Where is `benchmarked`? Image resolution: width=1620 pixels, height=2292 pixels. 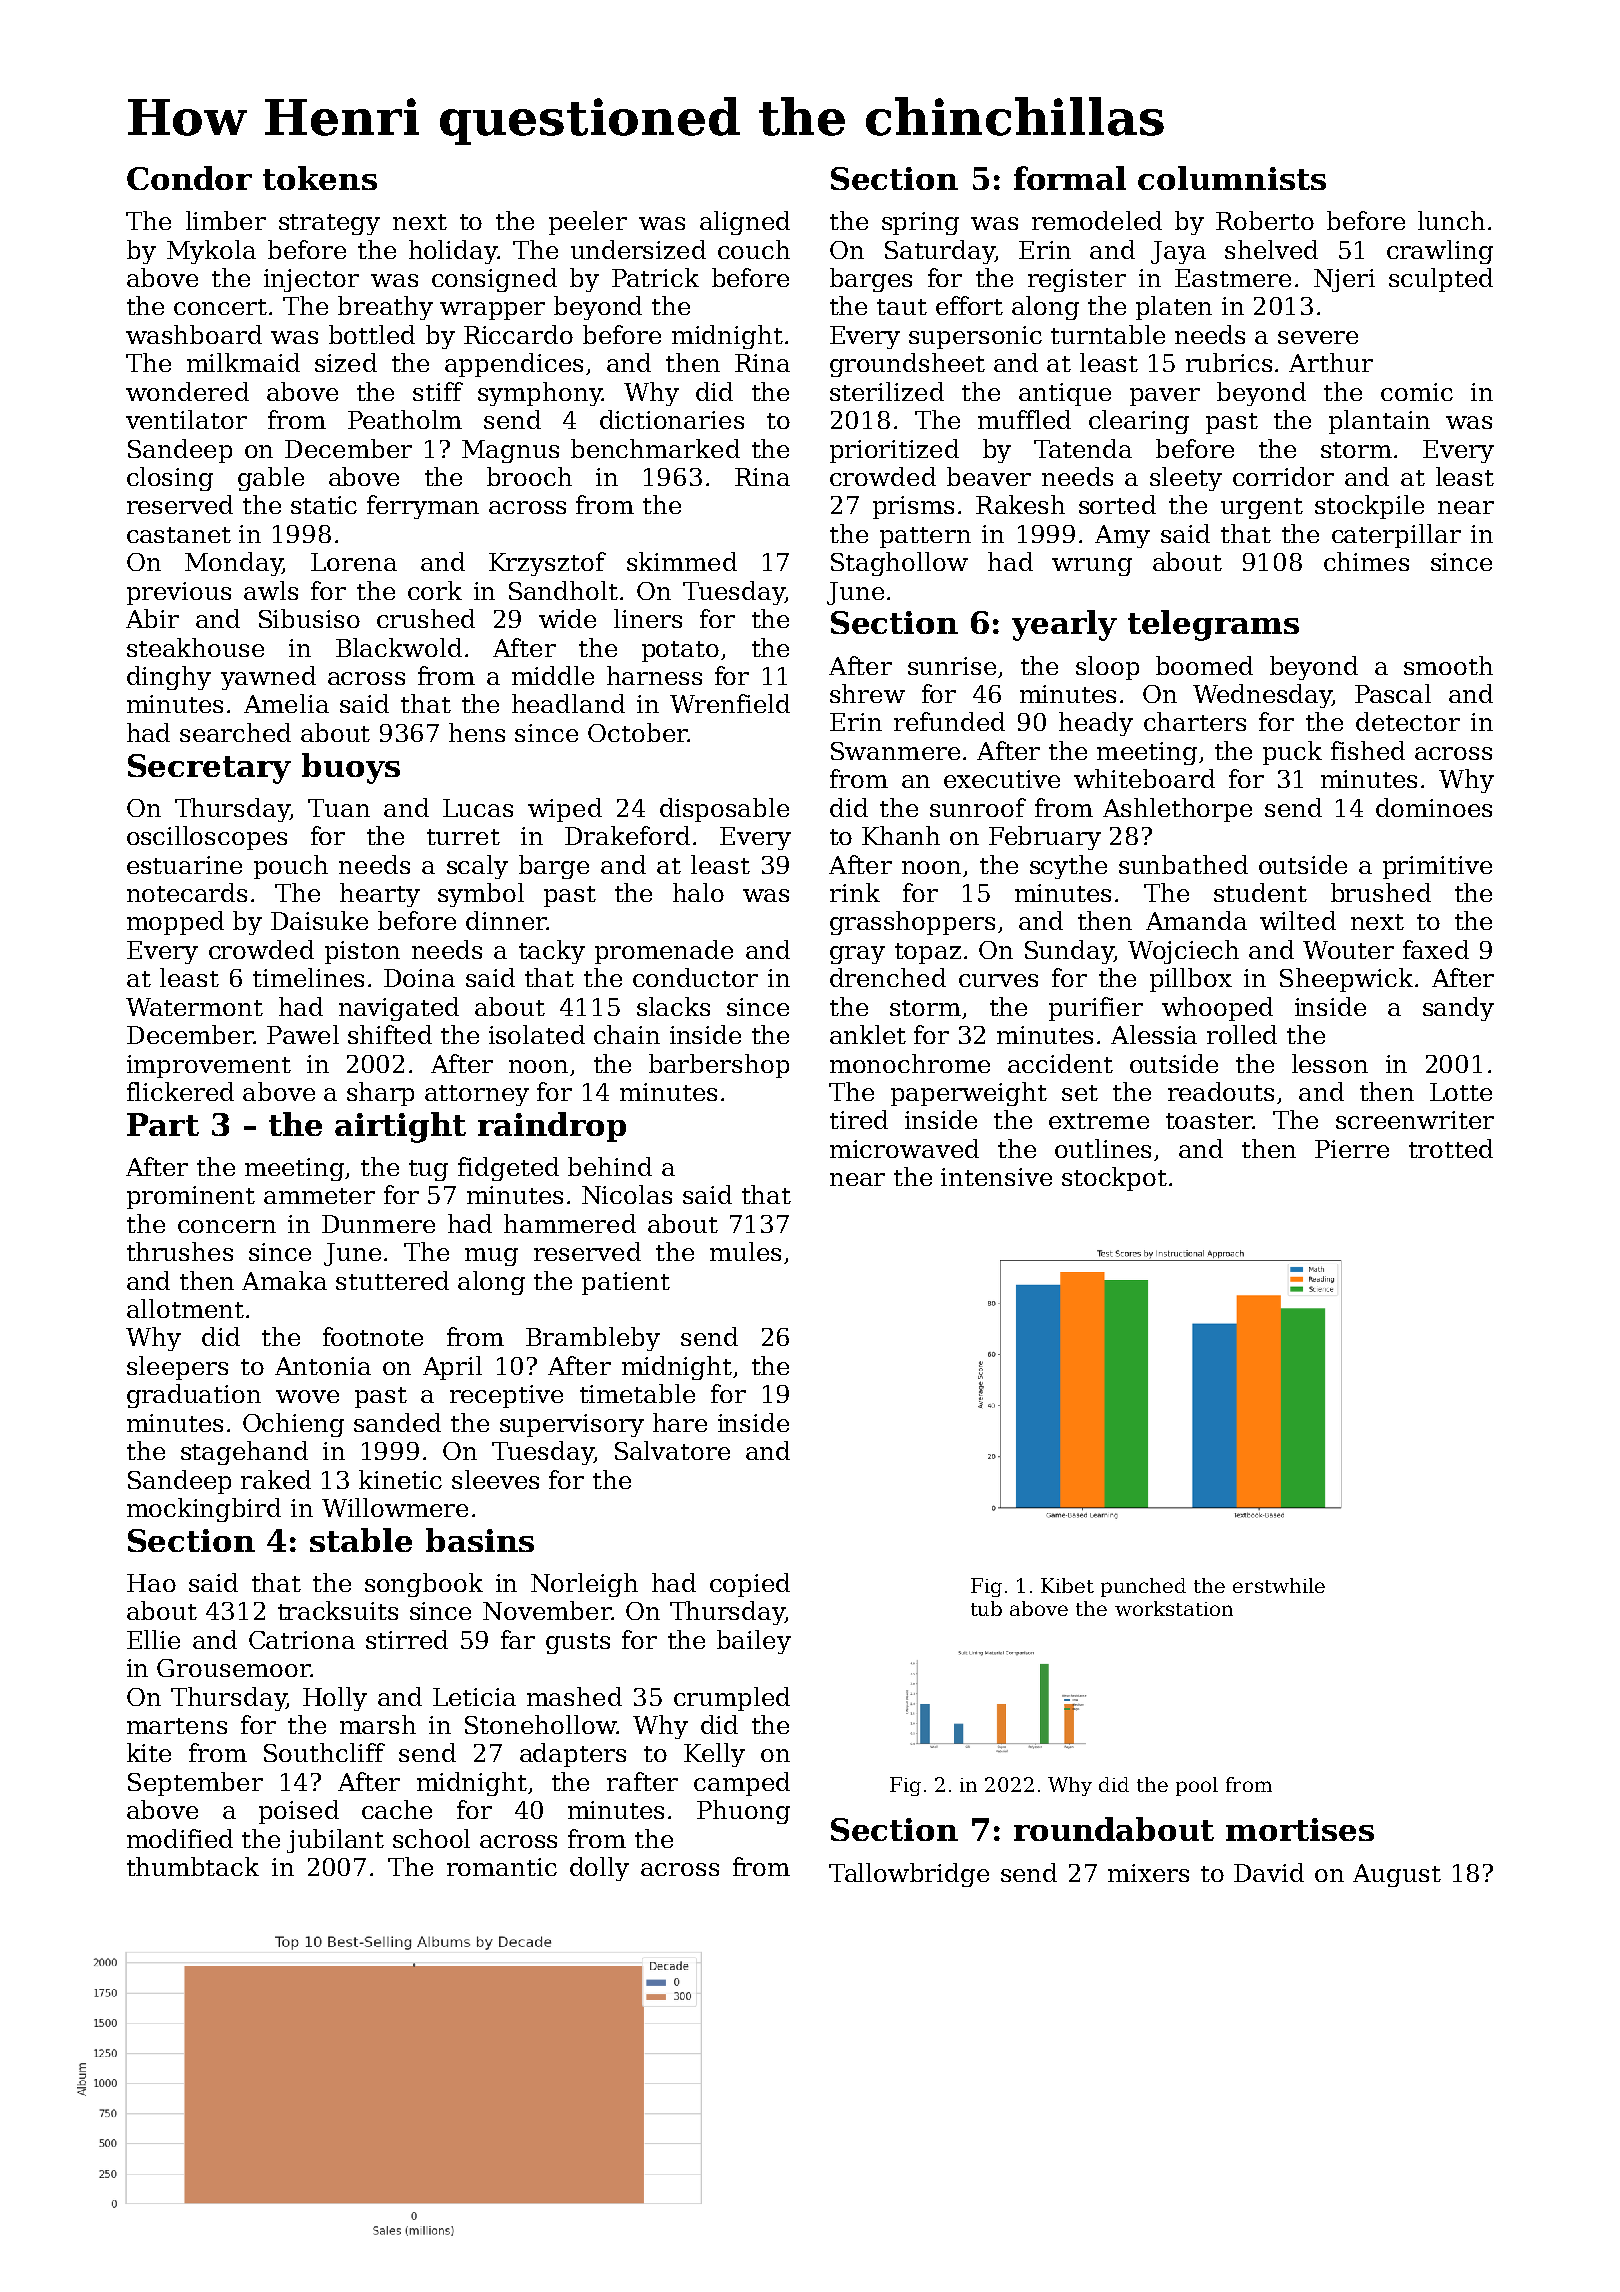 benchmarked is located at coordinates (655, 448).
